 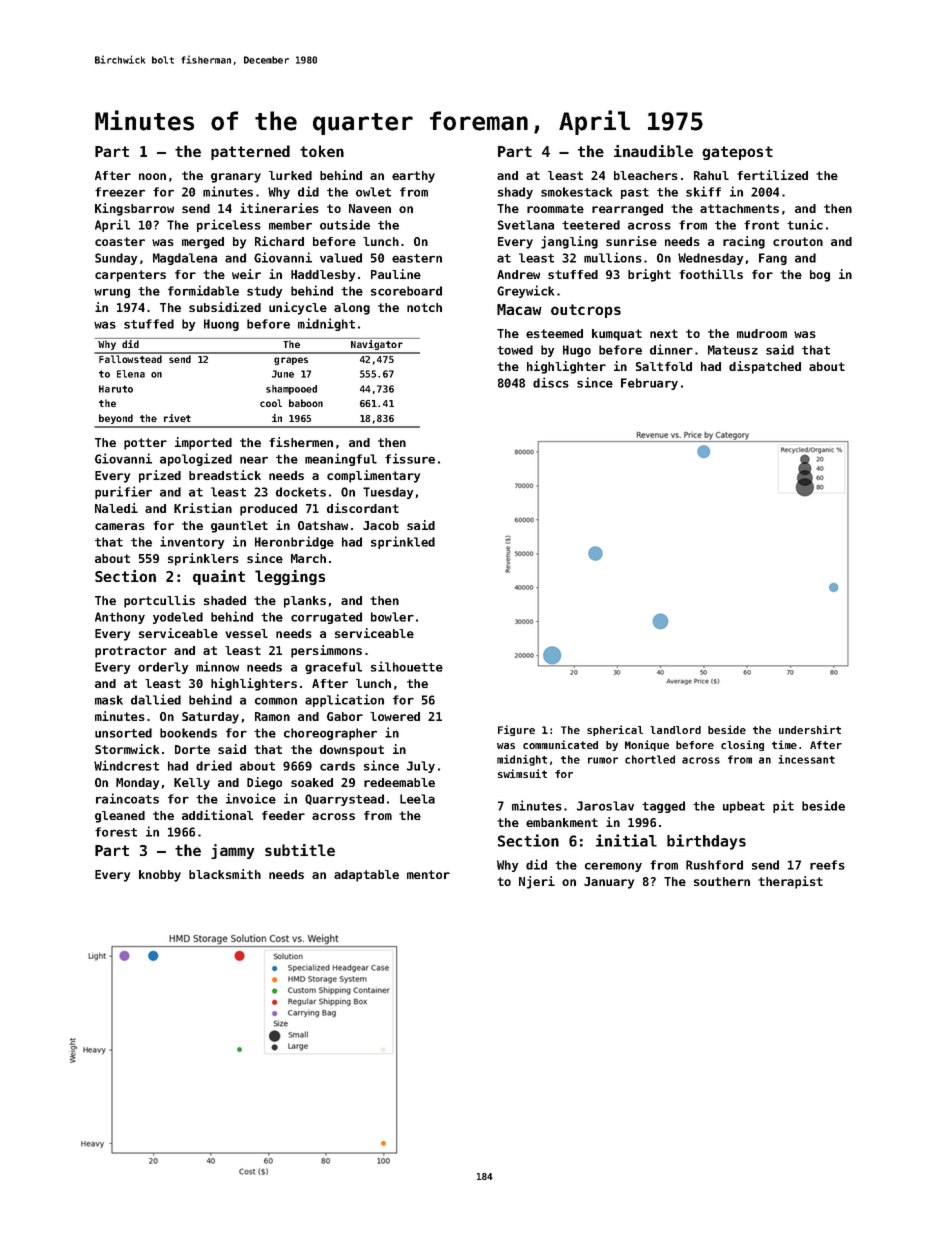 I want to click on blacksmith, so click(x=225, y=874).
